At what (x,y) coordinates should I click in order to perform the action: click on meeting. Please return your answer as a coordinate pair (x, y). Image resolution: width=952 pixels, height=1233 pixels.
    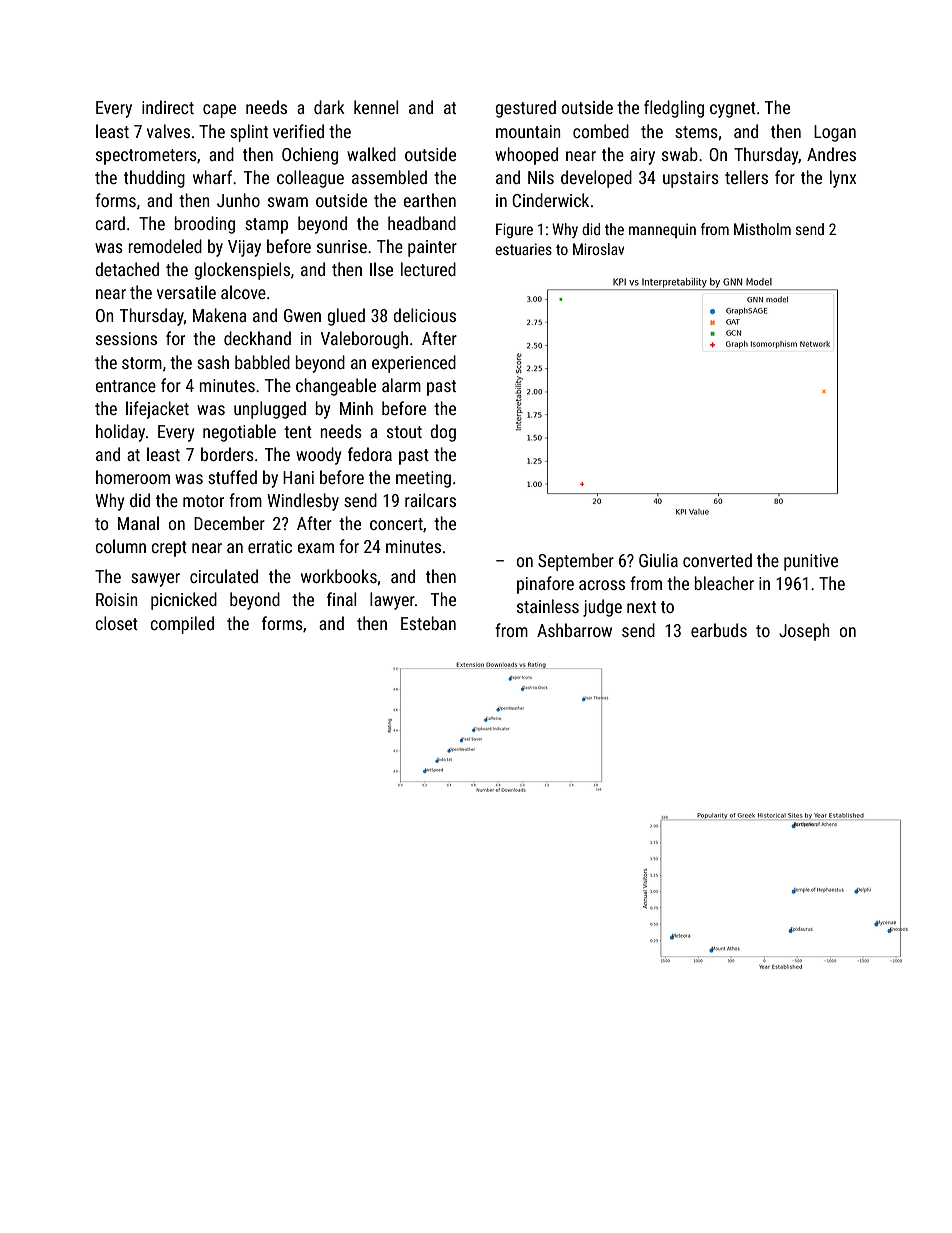
    Looking at the image, I should click on (423, 479).
